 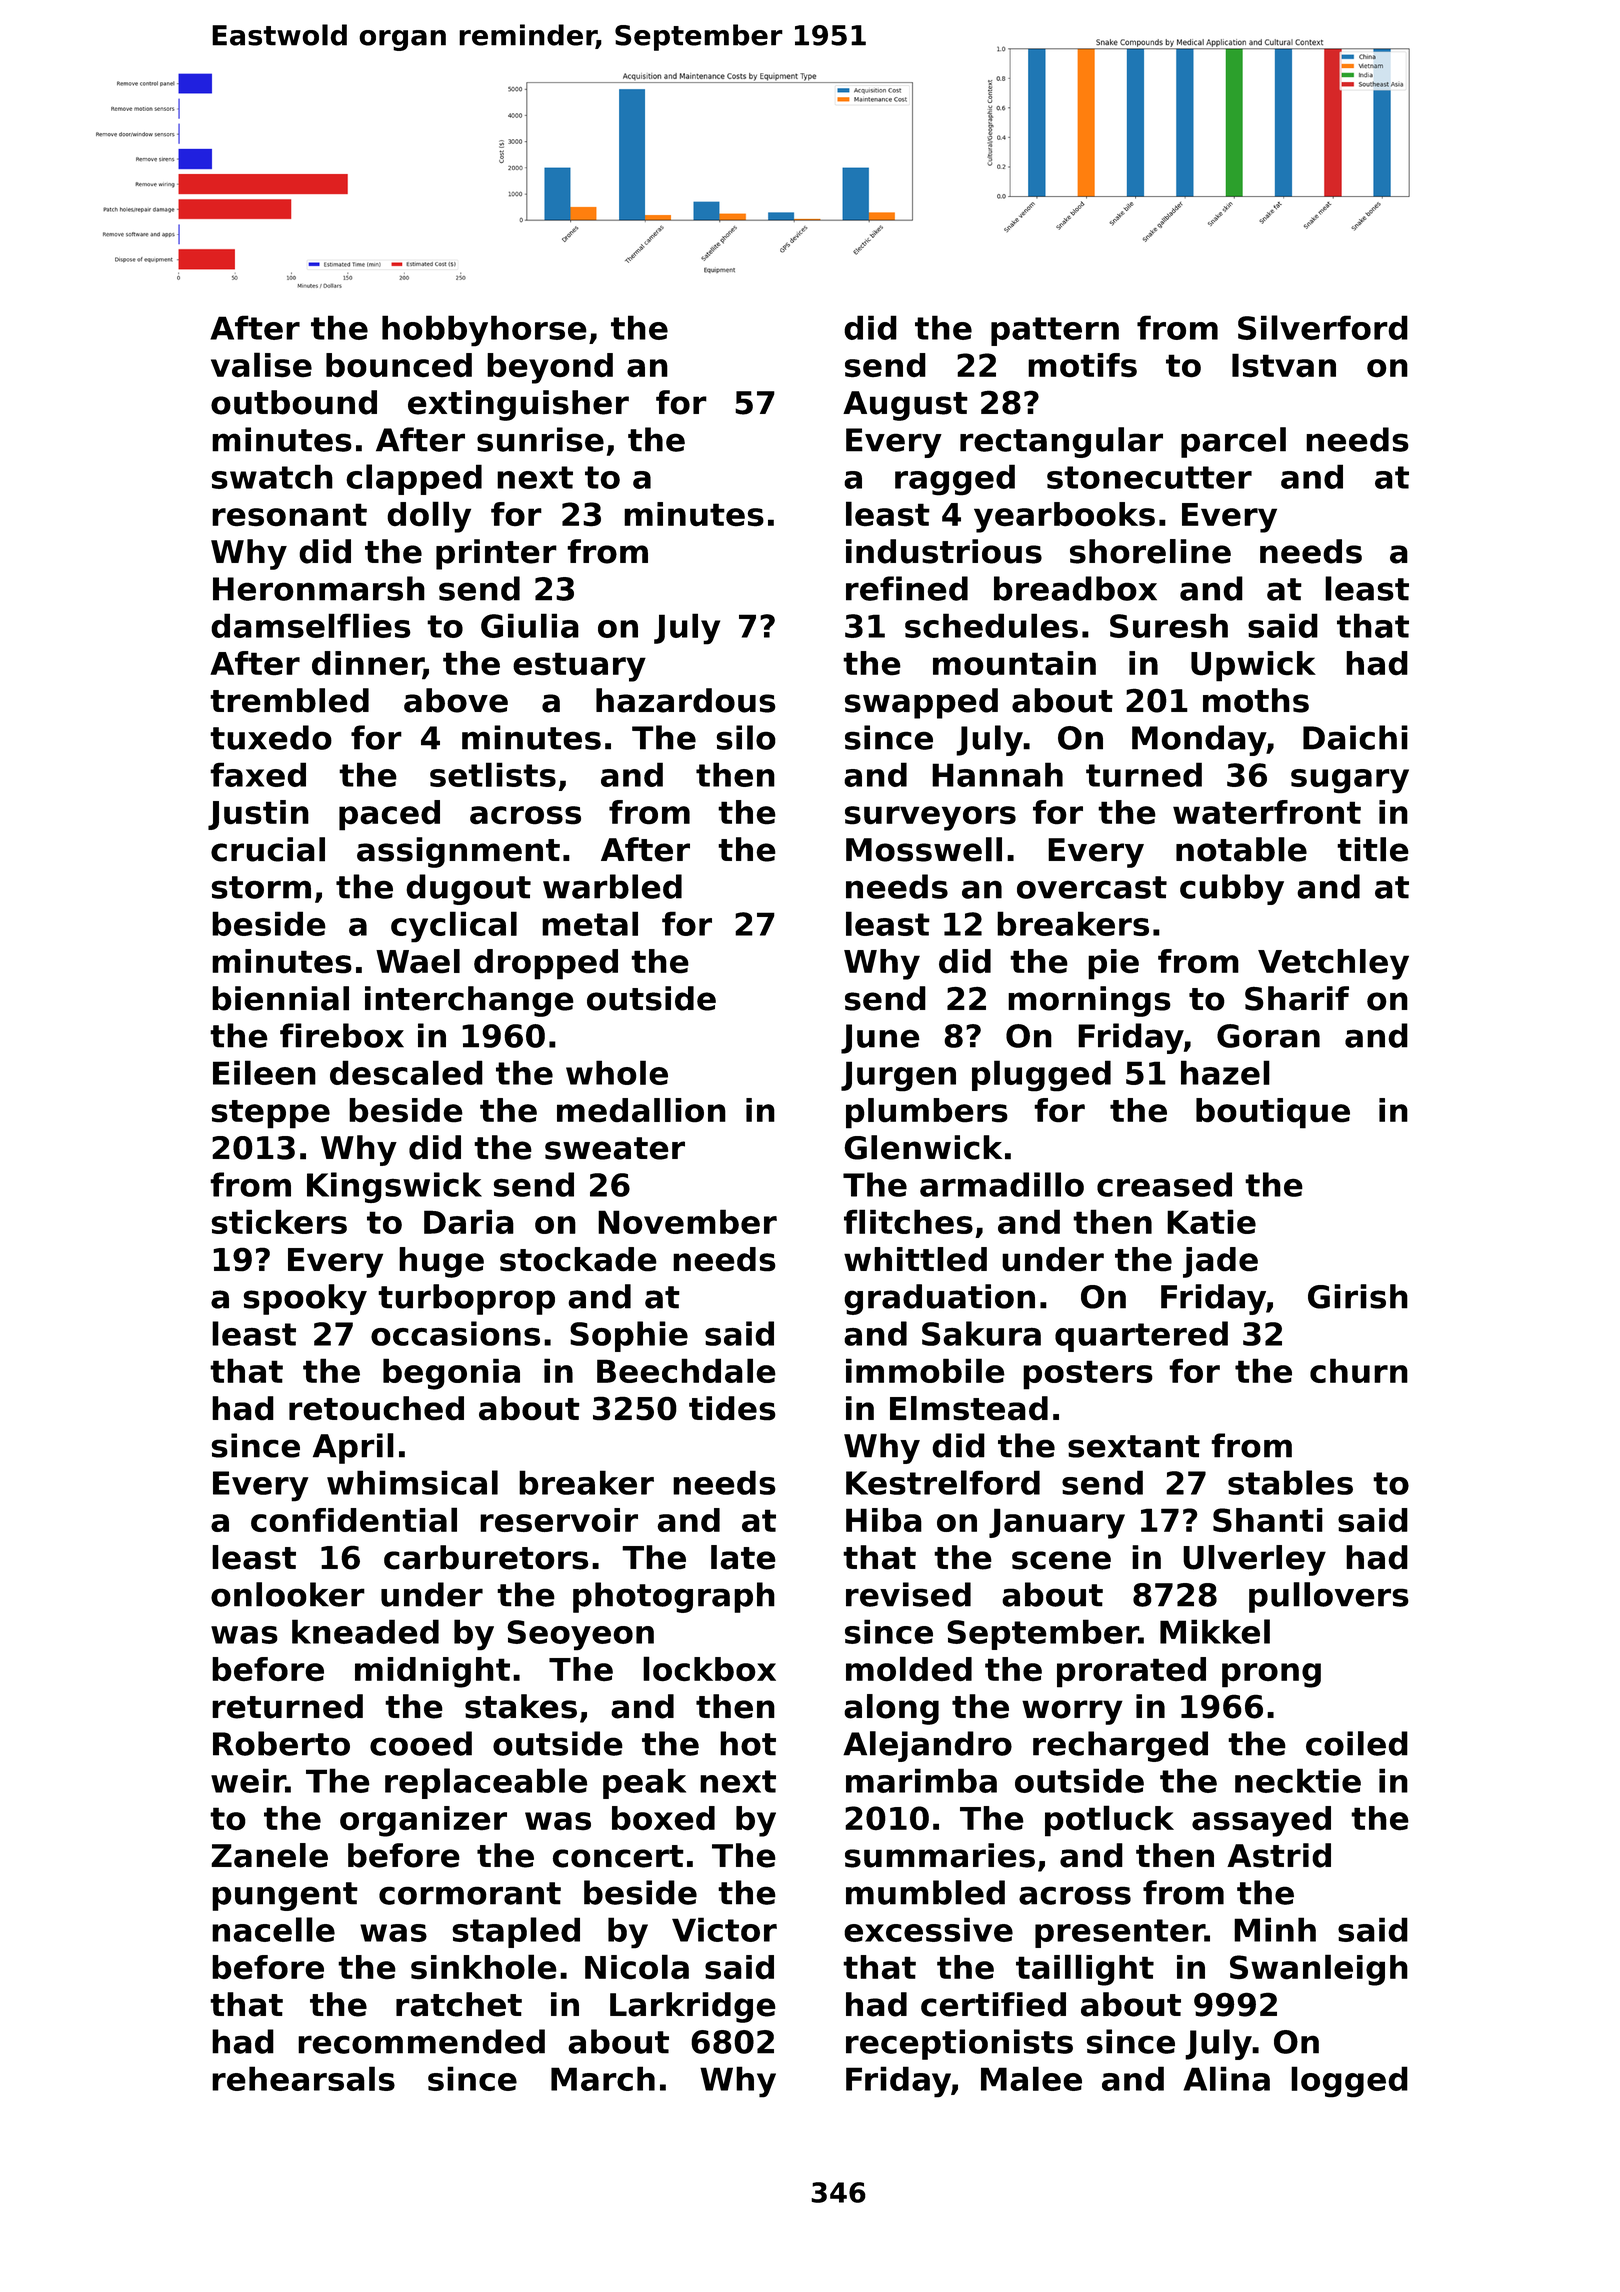 What do you see at coordinates (1169, 625) in the screenshot?
I see `Suresh` at bounding box center [1169, 625].
